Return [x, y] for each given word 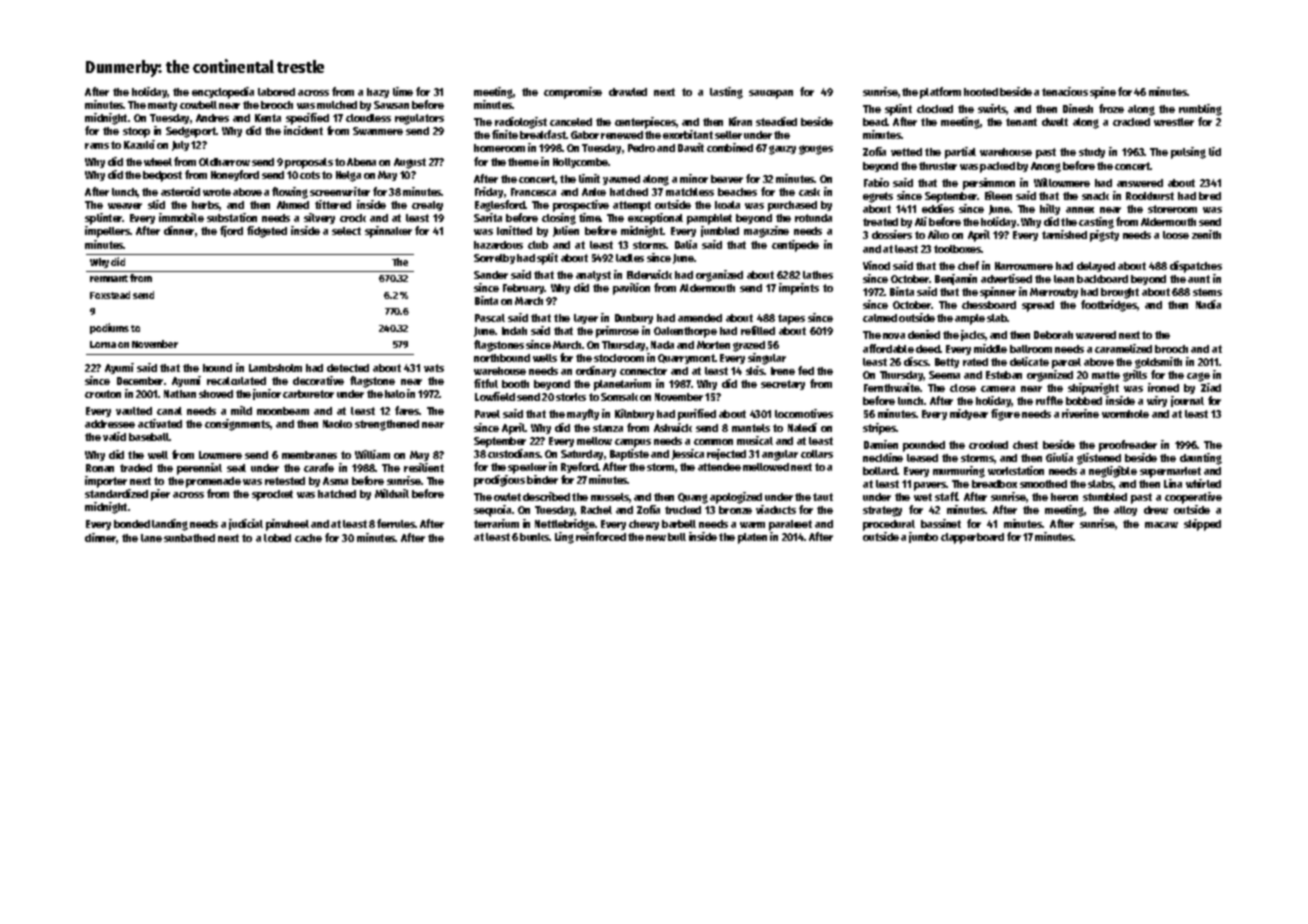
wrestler [1174, 122]
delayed [1096, 267]
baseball [149, 437]
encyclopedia [223, 93]
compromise [573, 93]
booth [515, 384]
